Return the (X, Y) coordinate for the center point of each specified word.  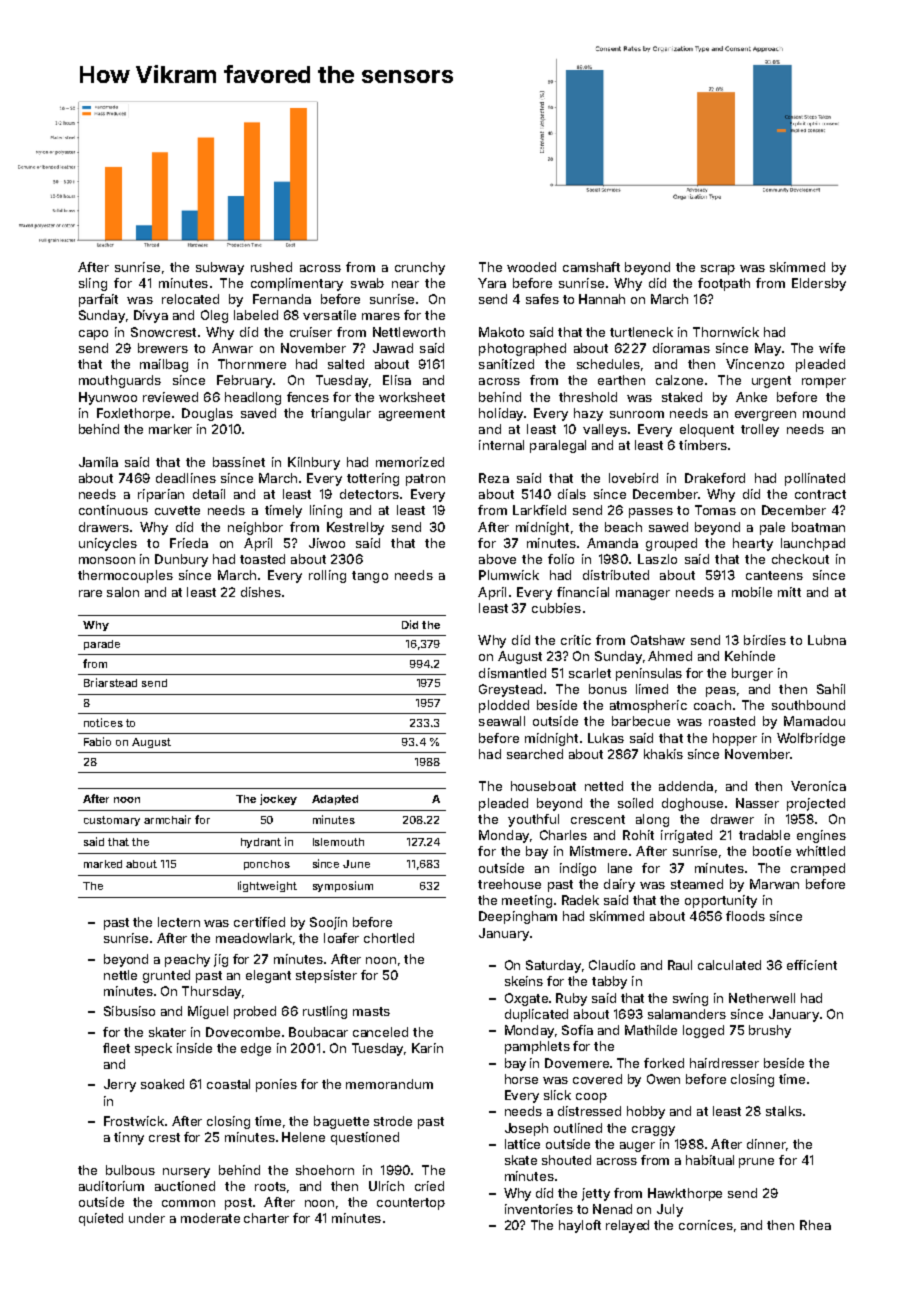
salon (123, 592)
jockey (278, 799)
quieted (101, 1219)
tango (370, 577)
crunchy (420, 268)
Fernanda (282, 299)
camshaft (591, 267)
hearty (753, 544)
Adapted (335, 800)
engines (821, 836)
